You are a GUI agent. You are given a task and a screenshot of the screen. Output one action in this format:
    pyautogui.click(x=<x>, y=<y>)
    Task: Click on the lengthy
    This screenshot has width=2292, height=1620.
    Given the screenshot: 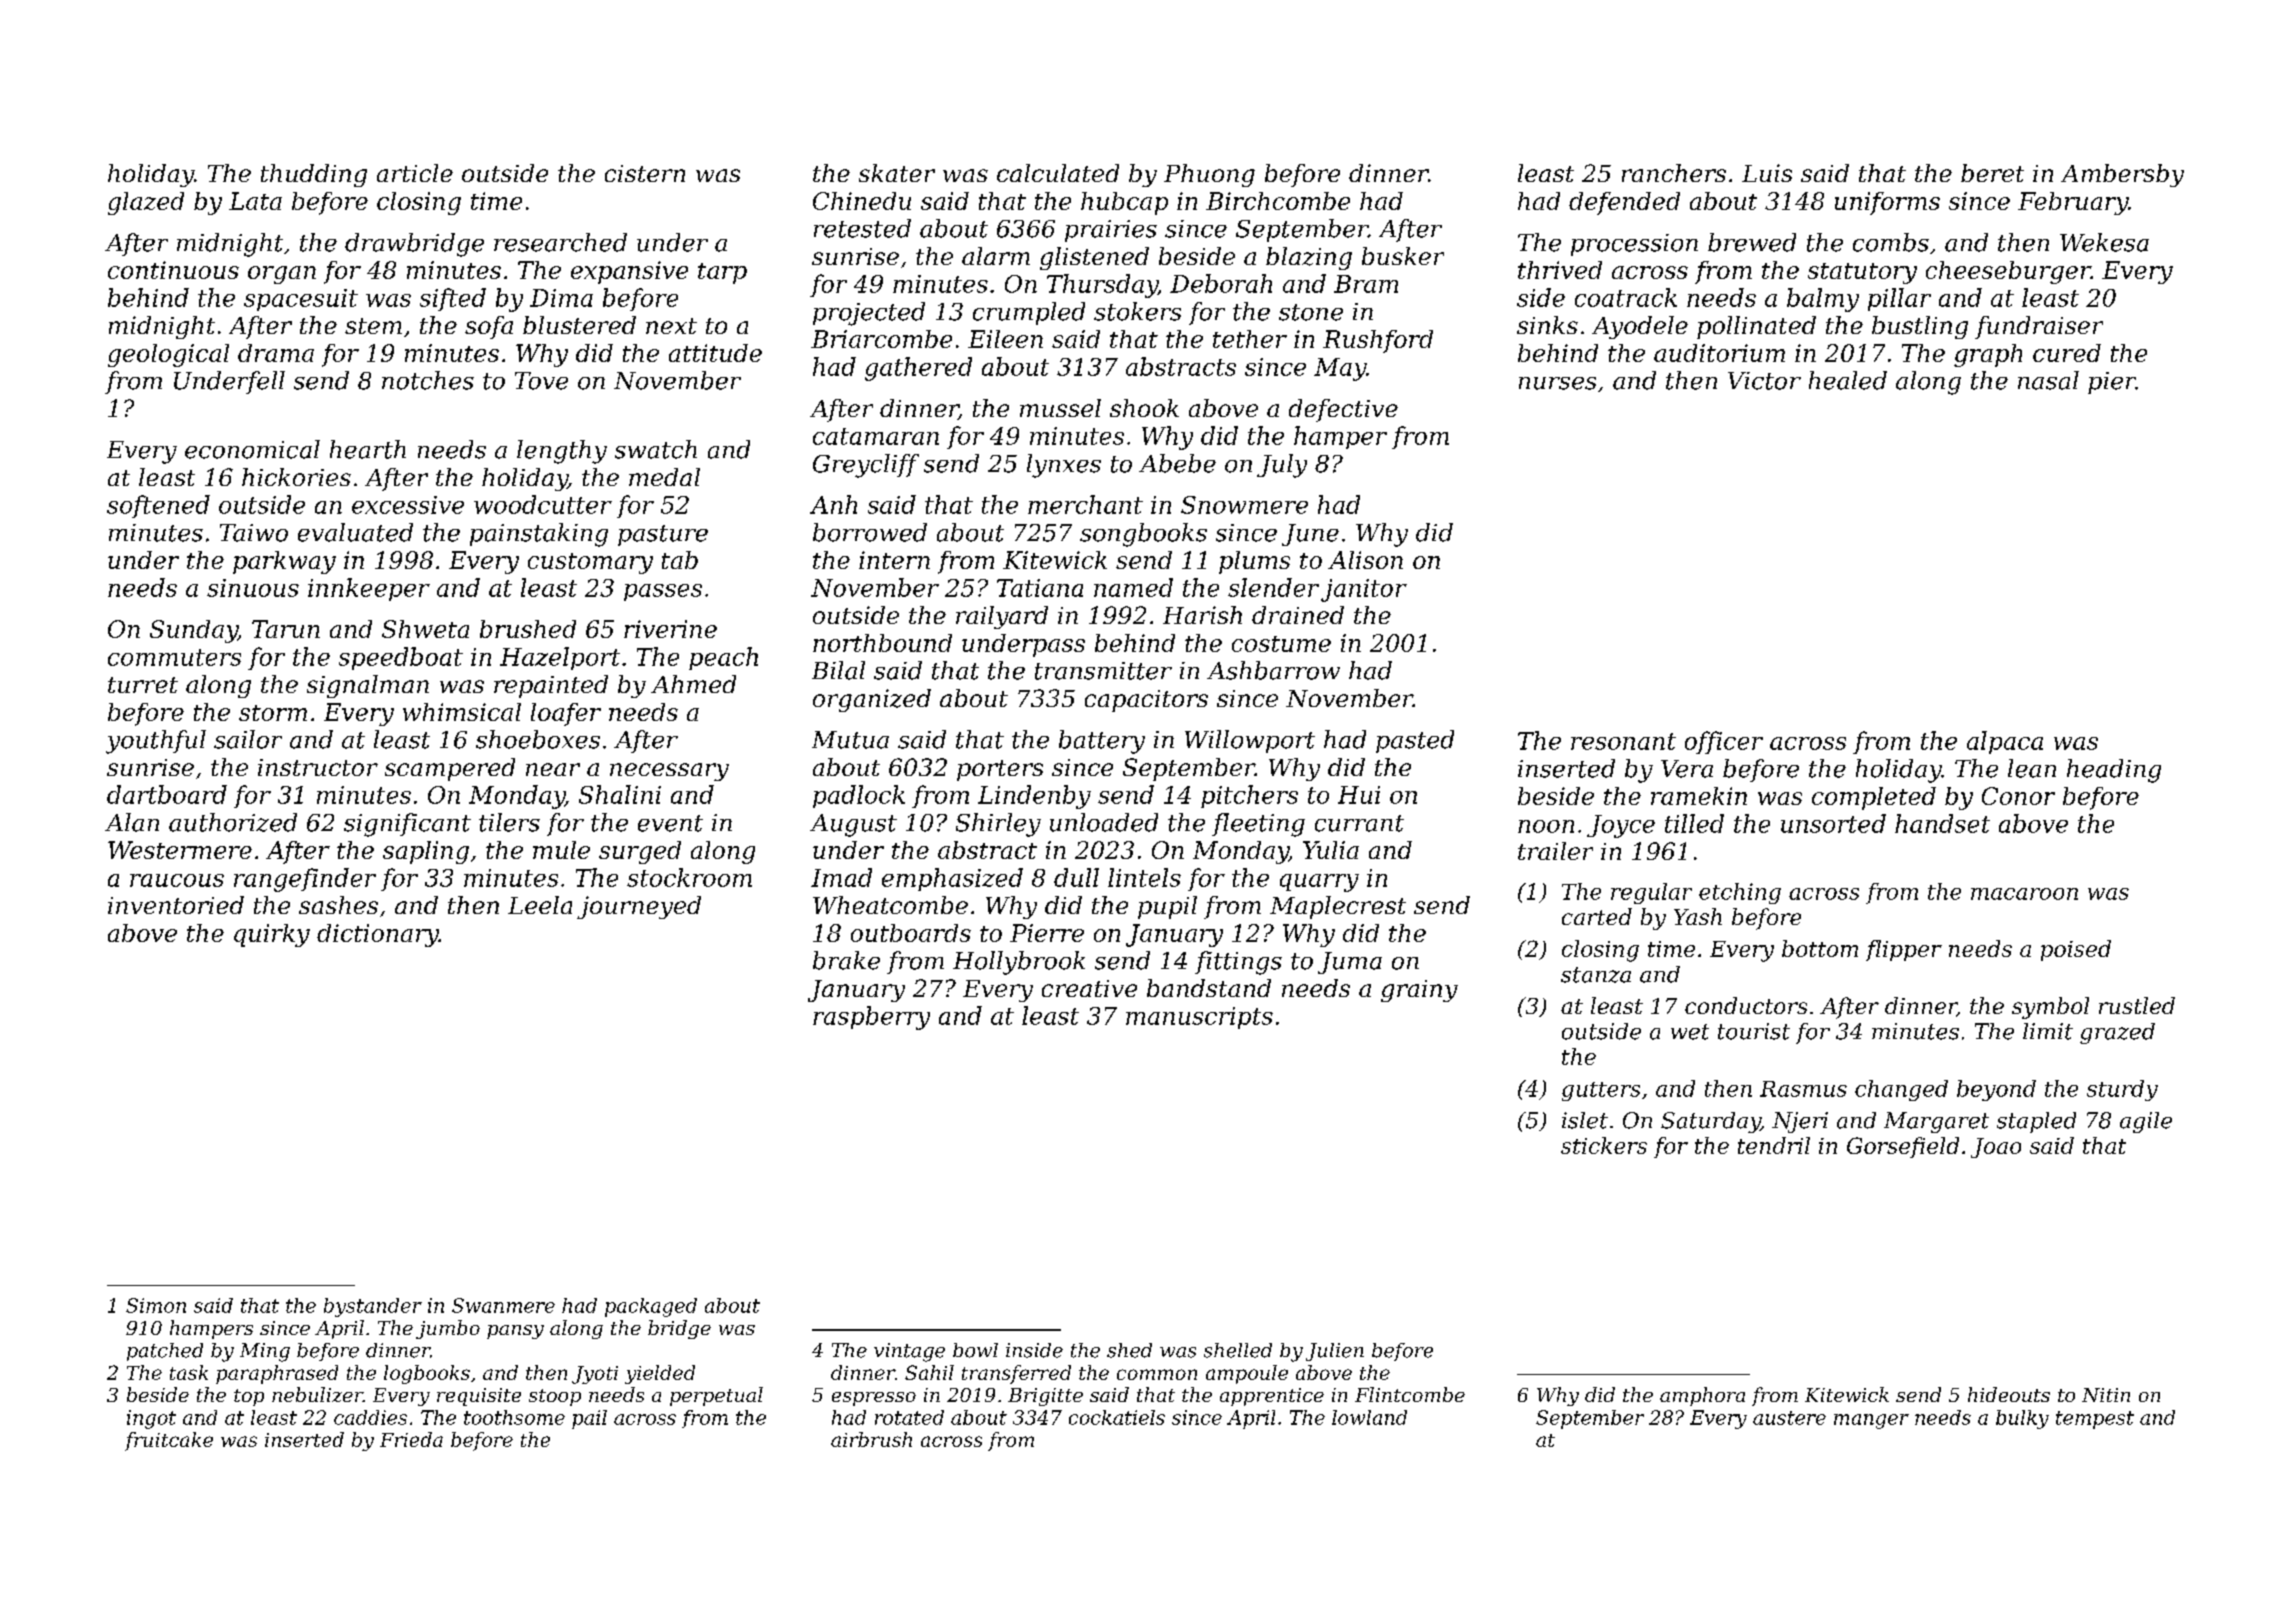 What is the action you would take?
    pyautogui.click(x=562, y=452)
